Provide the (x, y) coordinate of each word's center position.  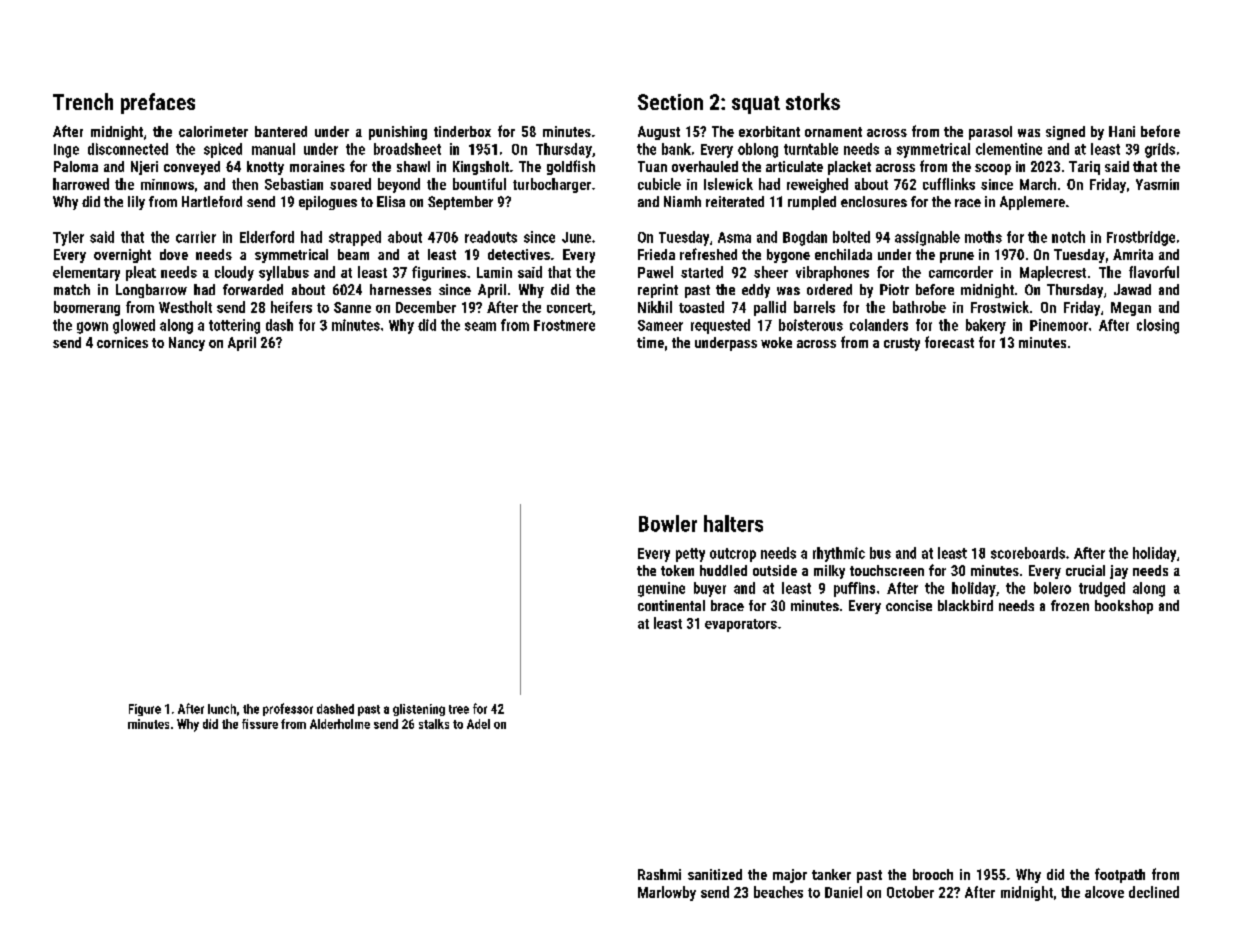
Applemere (1032, 203)
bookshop (1124, 607)
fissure (260, 724)
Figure (145, 710)
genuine (661, 589)
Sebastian (294, 184)
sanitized (715, 874)
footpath (1120, 875)
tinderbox (462, 131)
